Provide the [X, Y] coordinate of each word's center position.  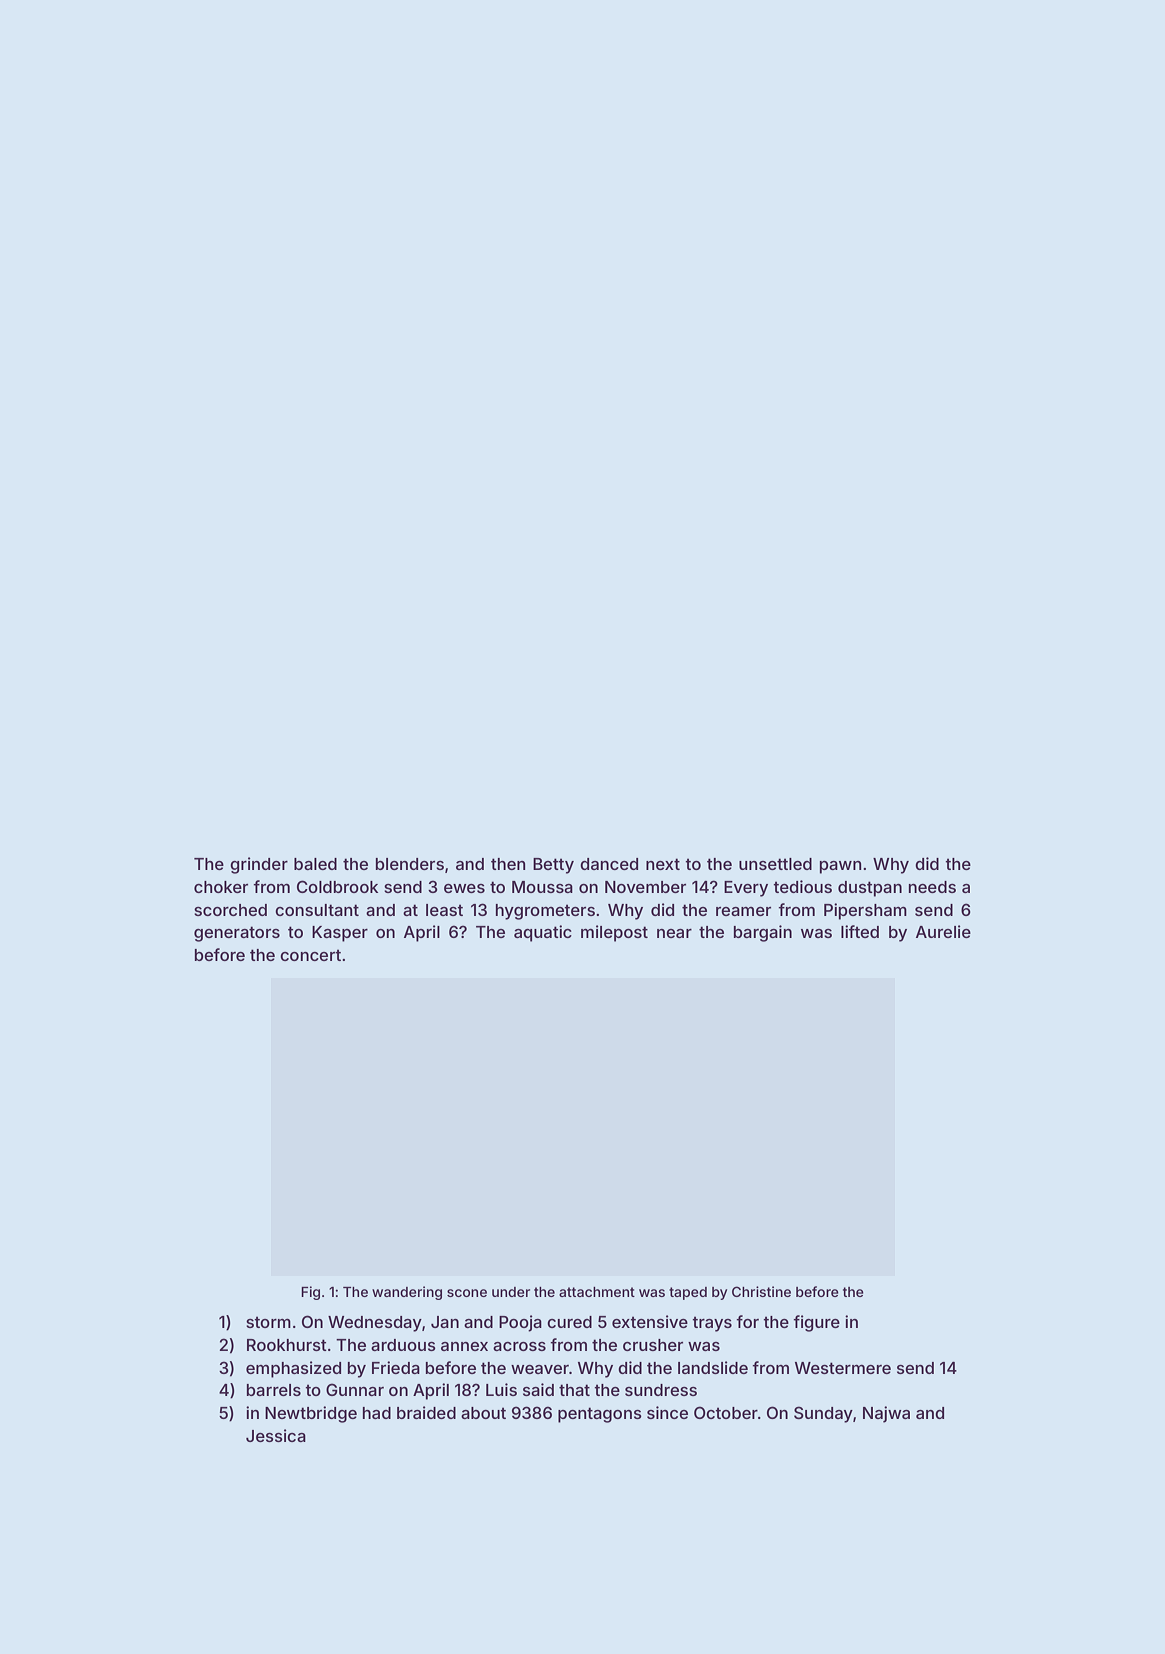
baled [315, 864]
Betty [553, 866]
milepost [614, 933]
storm [268, 1322]
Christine [761, 1291]
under [511, 1292]
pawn [840, 867]
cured [569, 1322]
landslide [713, 1367]
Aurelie [943, 931]
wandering [407, 1293]
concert [310, 955]
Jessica [276, 1435]
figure [816, 1323]
